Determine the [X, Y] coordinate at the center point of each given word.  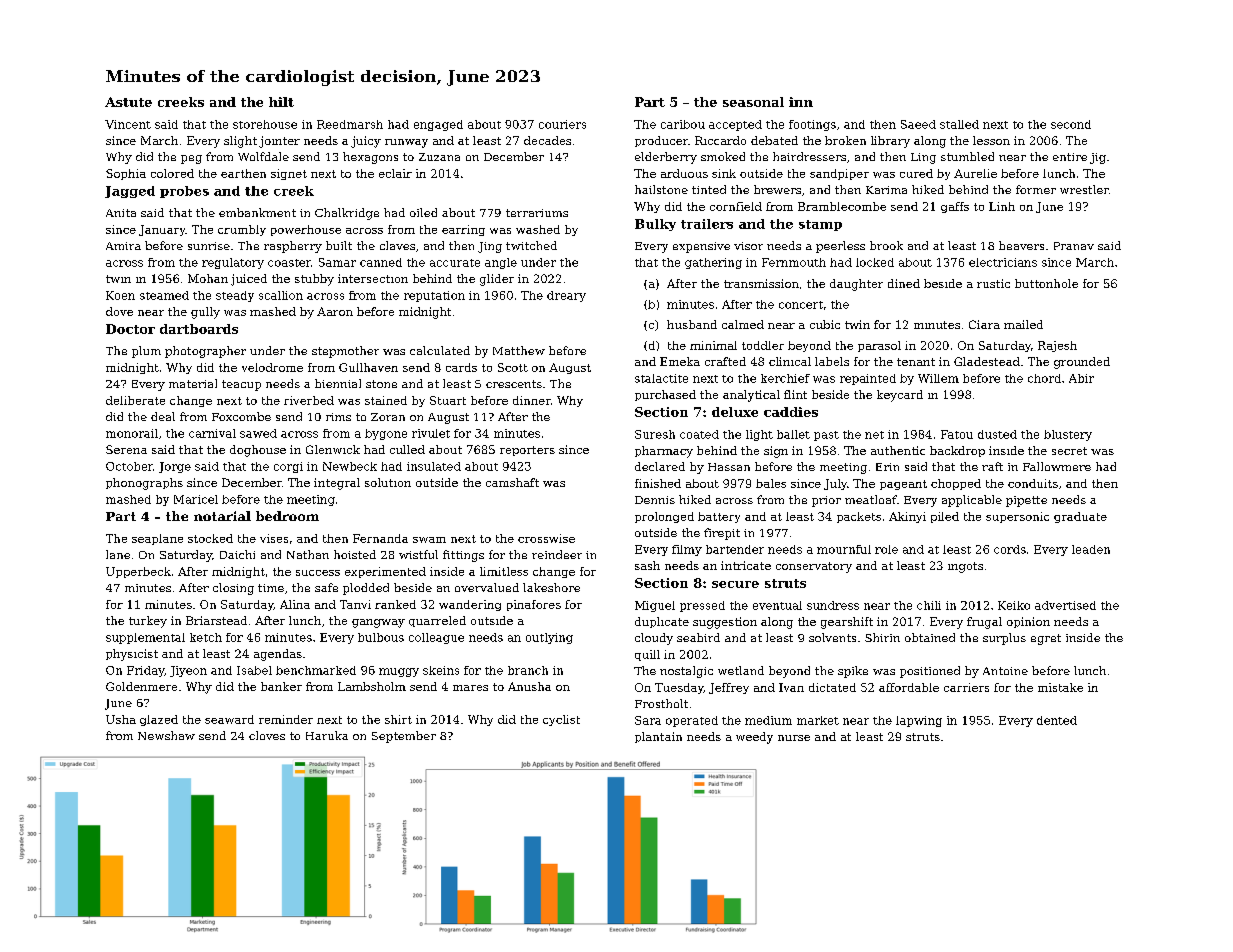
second [1071, 124]
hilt [281, 102]
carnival [212, 433]
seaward [229, 719]
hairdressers [809, 156]
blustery [1068, 435]
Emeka [680, 361]
